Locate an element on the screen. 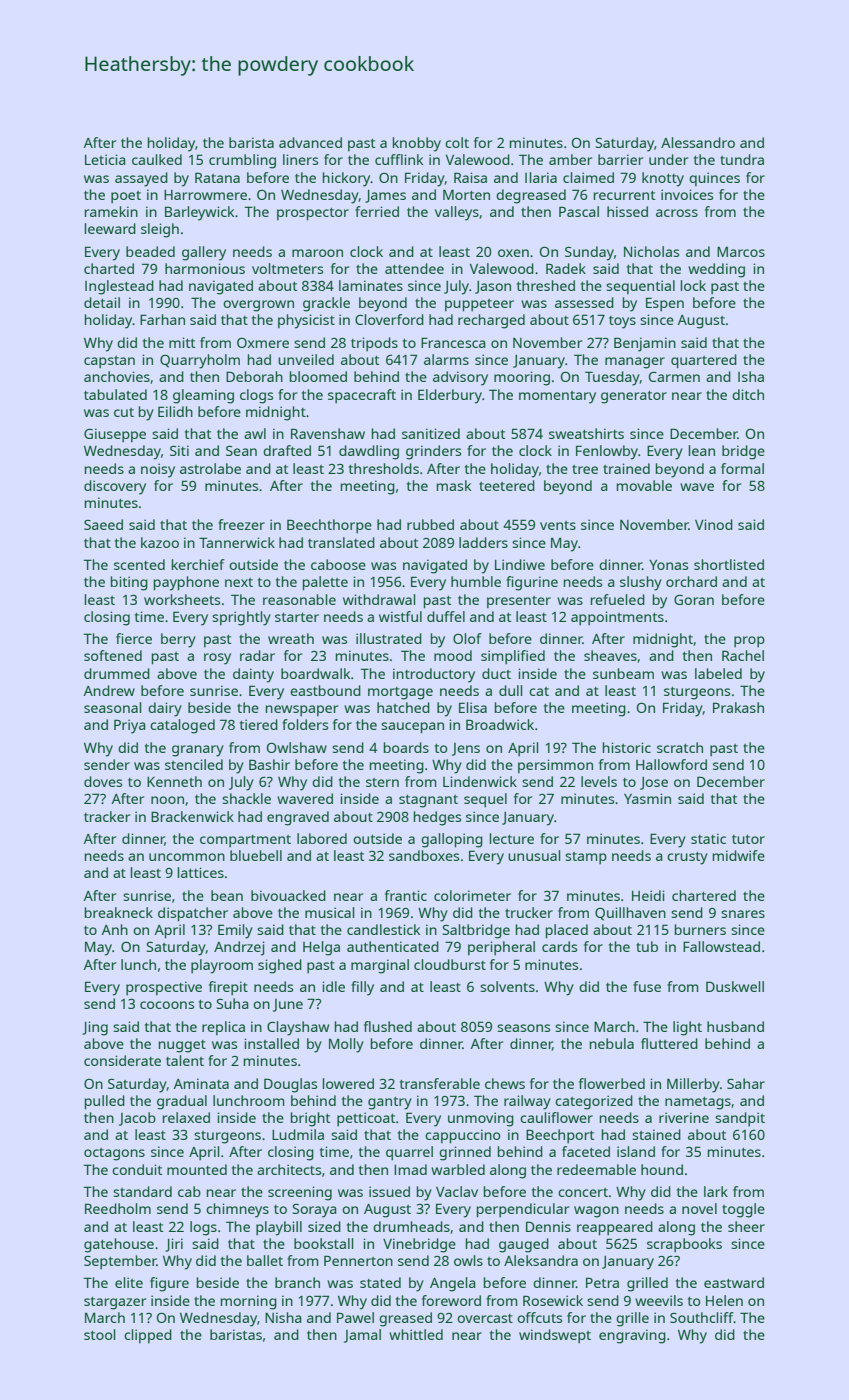 This screenshot has width=849, height=1400. octagons is located at coordinates (114, 1154).
